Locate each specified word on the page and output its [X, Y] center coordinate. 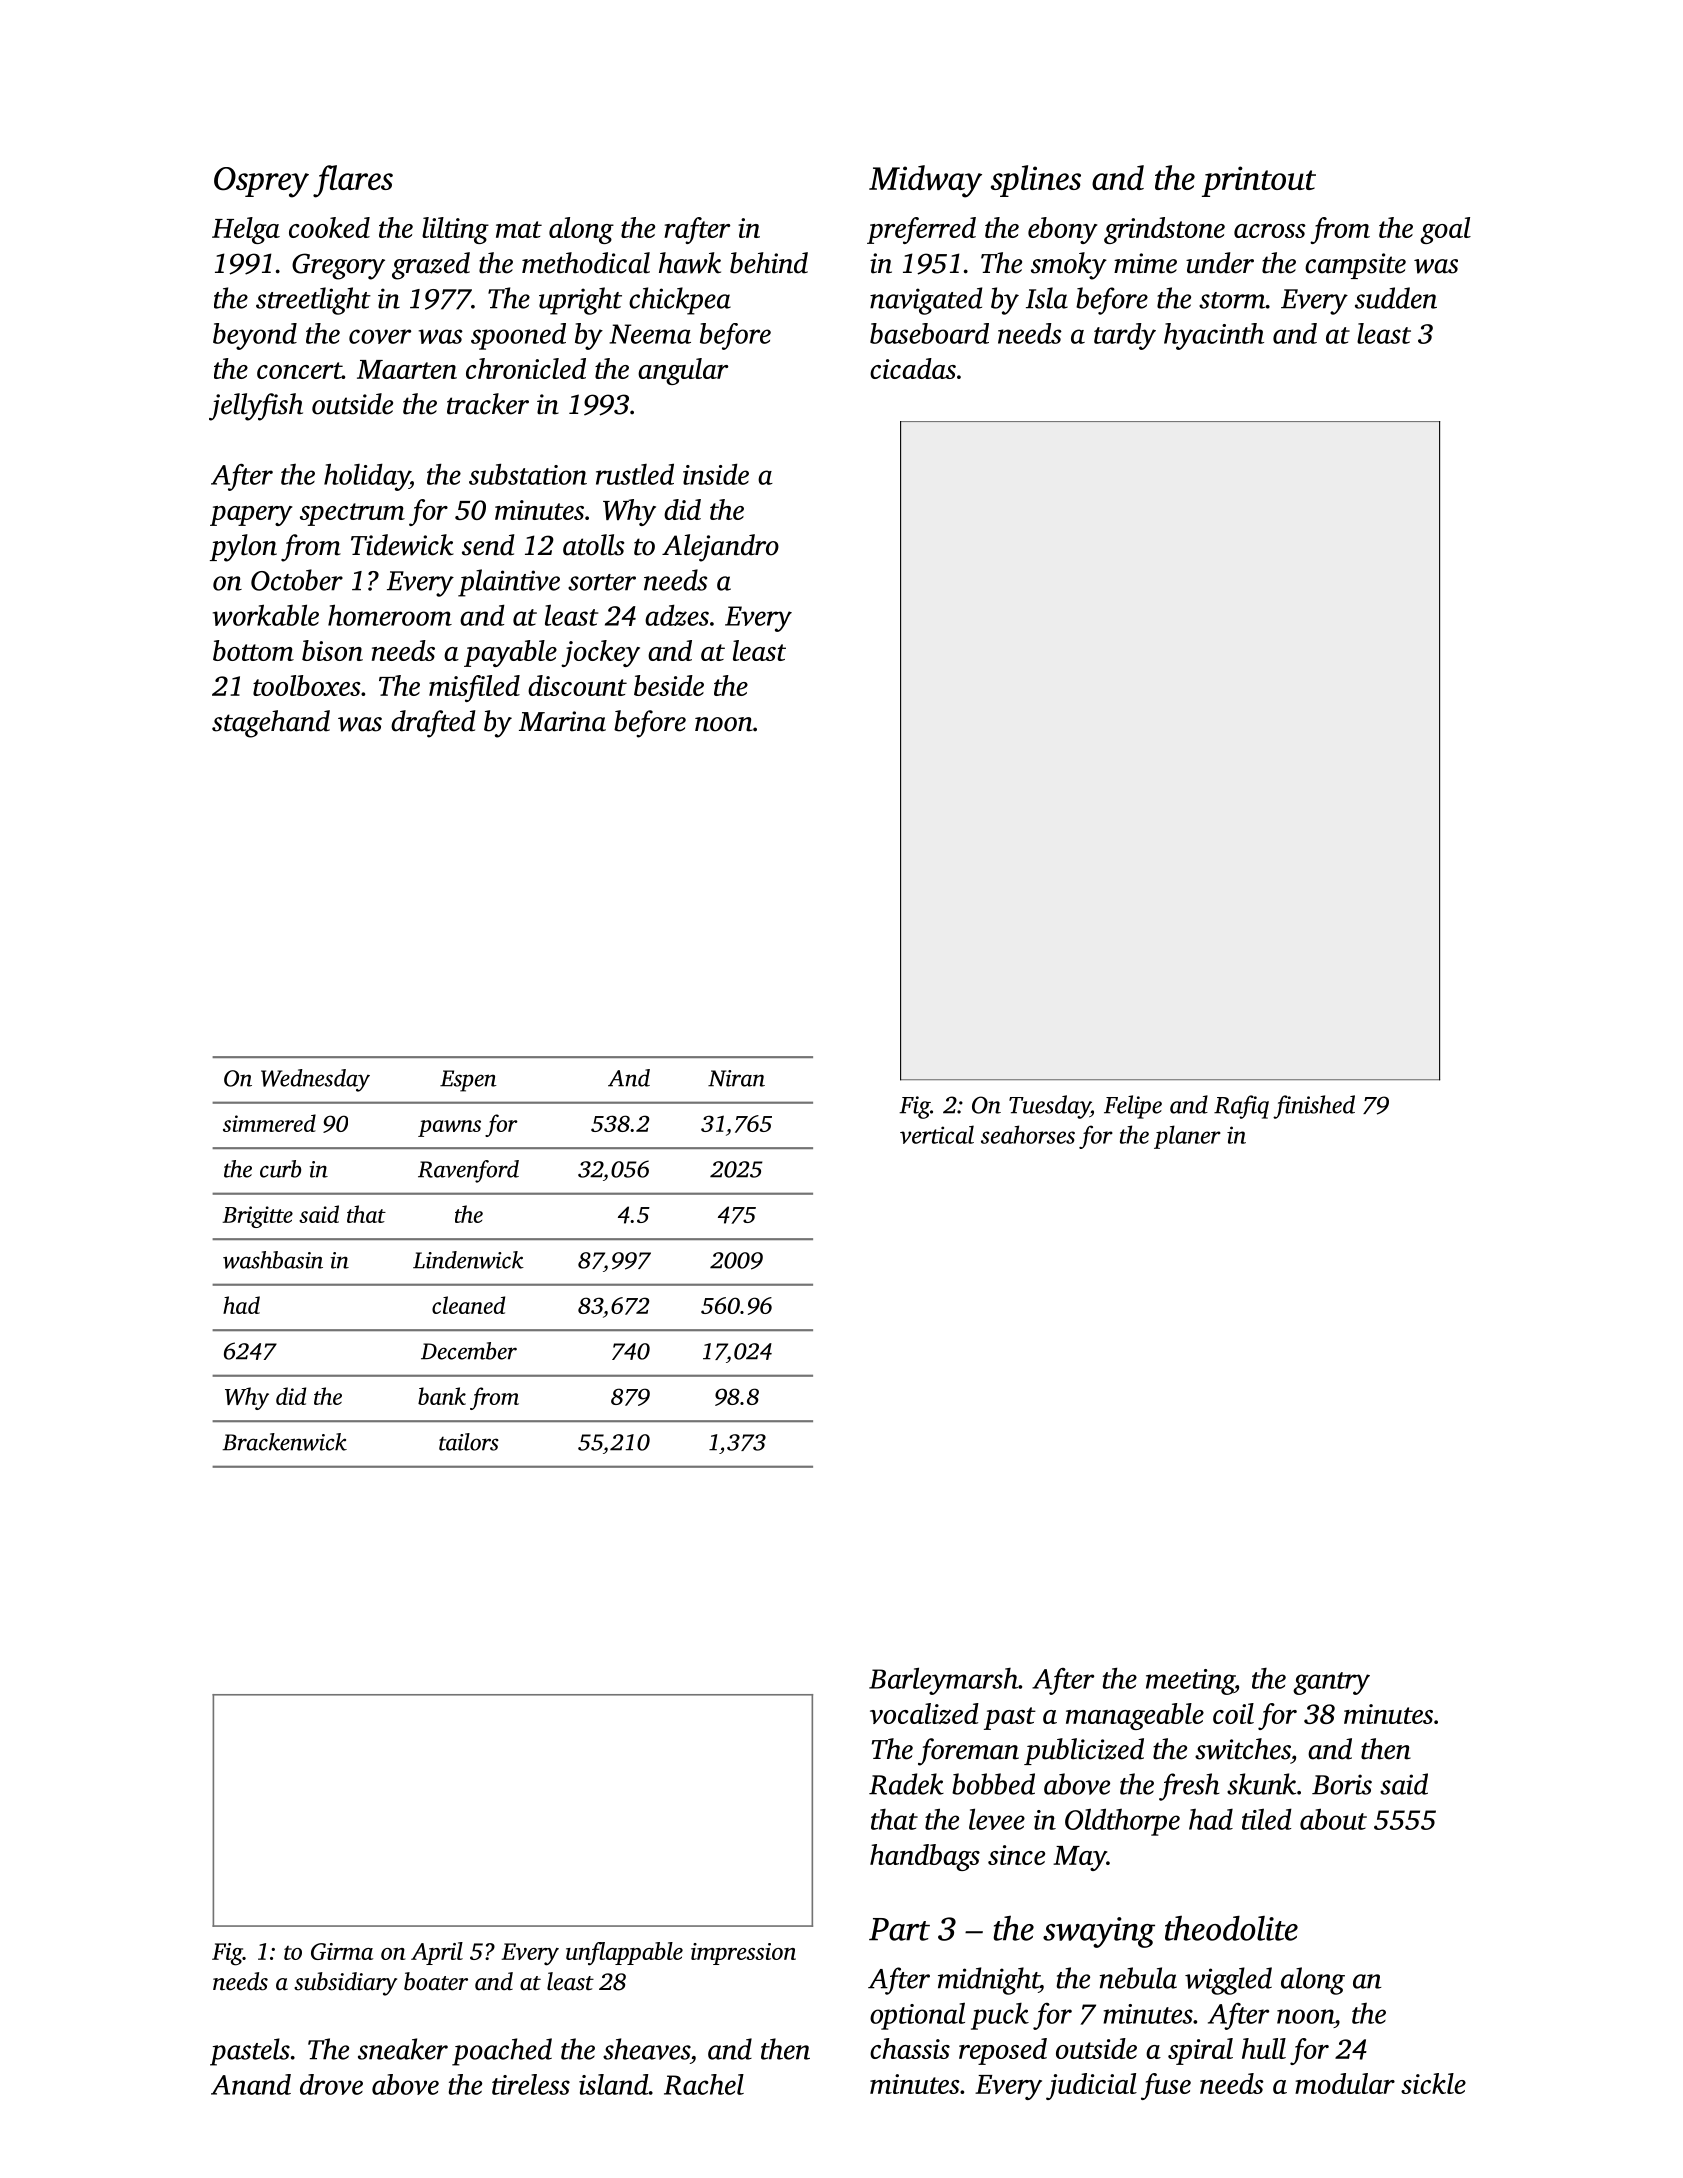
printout [1259, 181]
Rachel [704, 2084]
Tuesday [1050, 1107]
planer [1187, 1137]
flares [353, 181]
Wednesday [315, 1080]
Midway [925, 181]
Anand [251, 2084]
